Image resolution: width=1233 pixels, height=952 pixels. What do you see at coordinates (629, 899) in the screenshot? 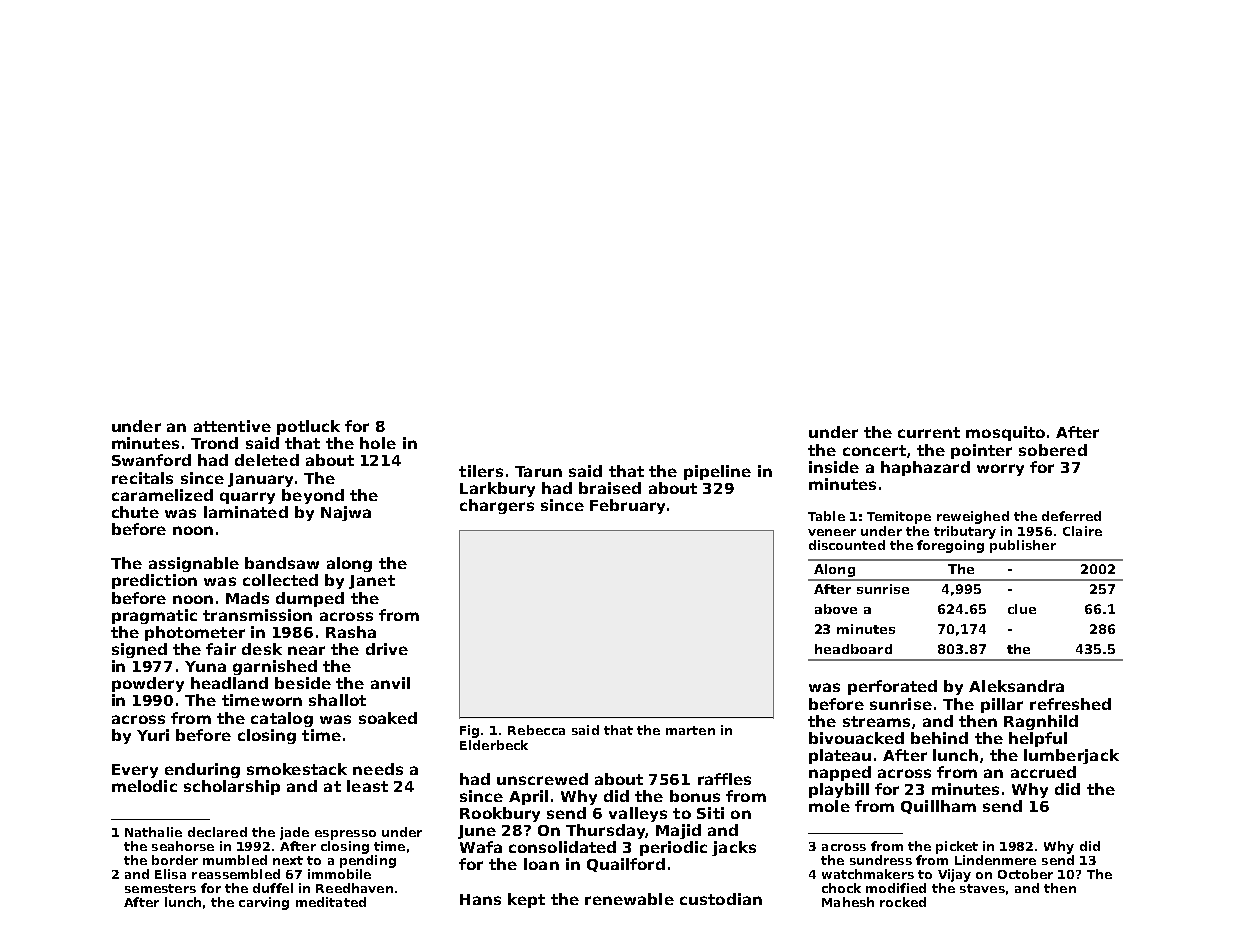
I see `renewable` at bounding box center [629, 899].
